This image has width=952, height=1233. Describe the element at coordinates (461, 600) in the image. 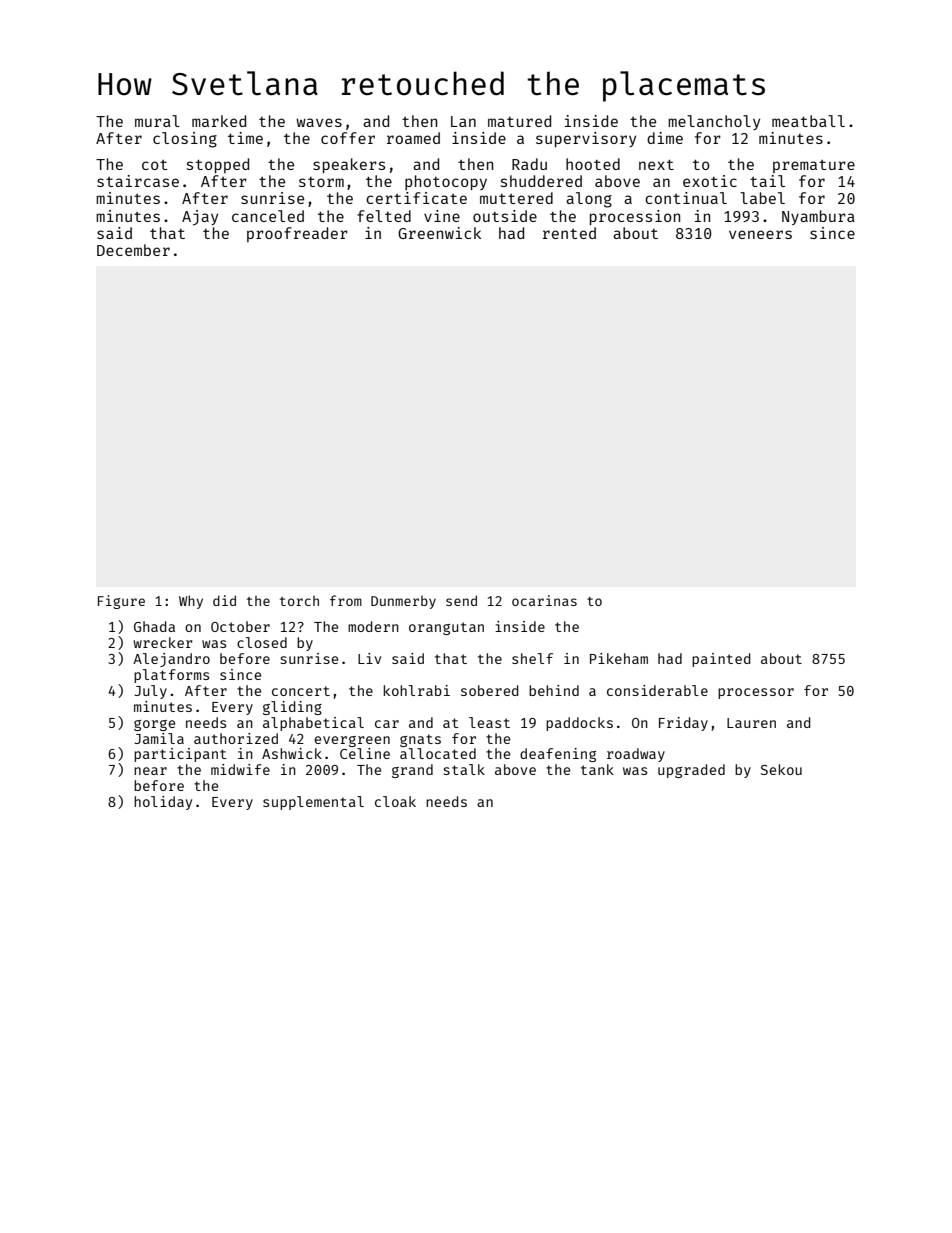

I see `send` at that location.
